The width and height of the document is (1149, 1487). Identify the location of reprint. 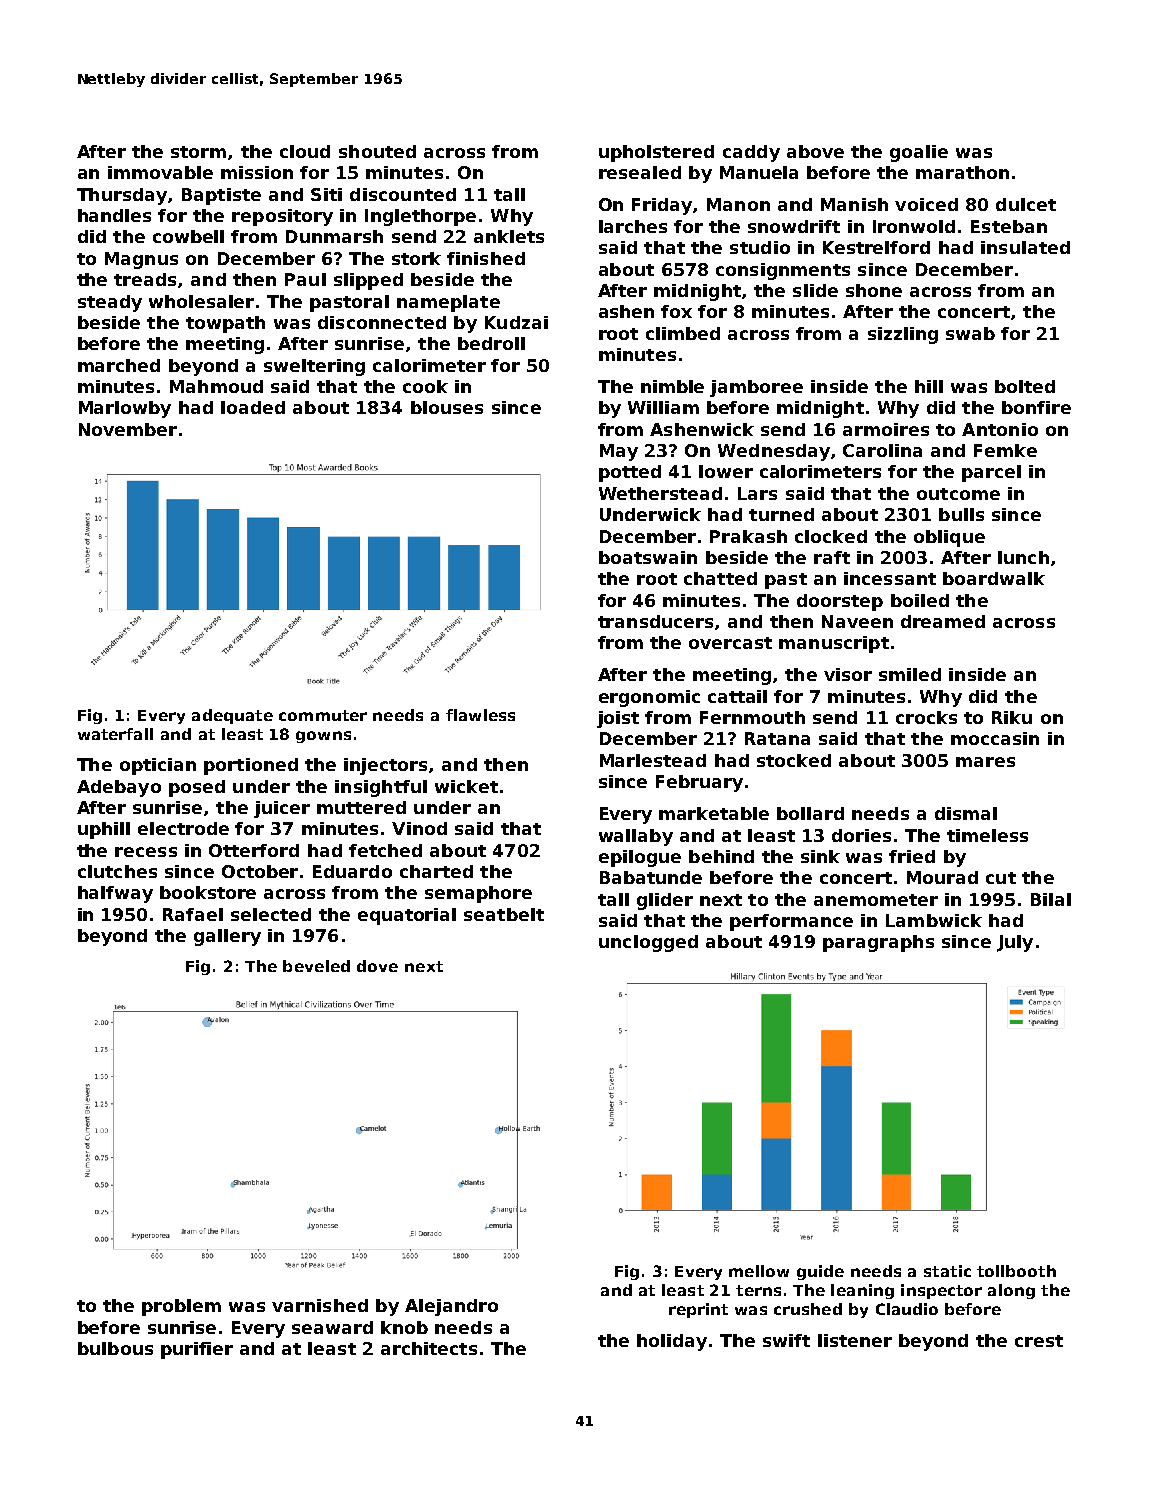
(698, 1310).
